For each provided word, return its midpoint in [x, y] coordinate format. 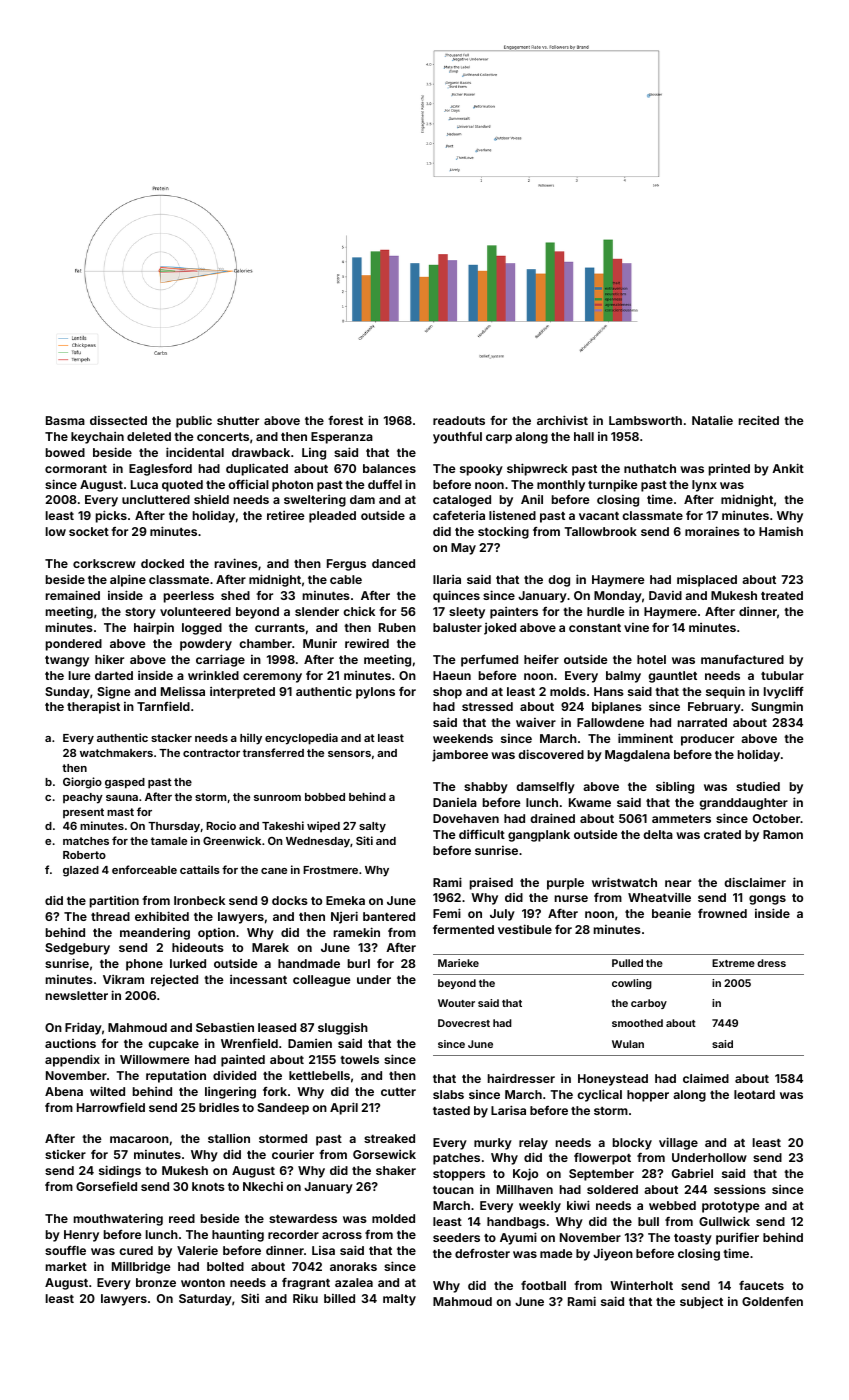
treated [782, 595]
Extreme [733, 963]
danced [393, 563]
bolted [225, 1266]
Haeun [452, 675]
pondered [74, 645]
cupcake [173, 1045]
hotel [651, 659]
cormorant [76, 469]
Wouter [456, 1003]
